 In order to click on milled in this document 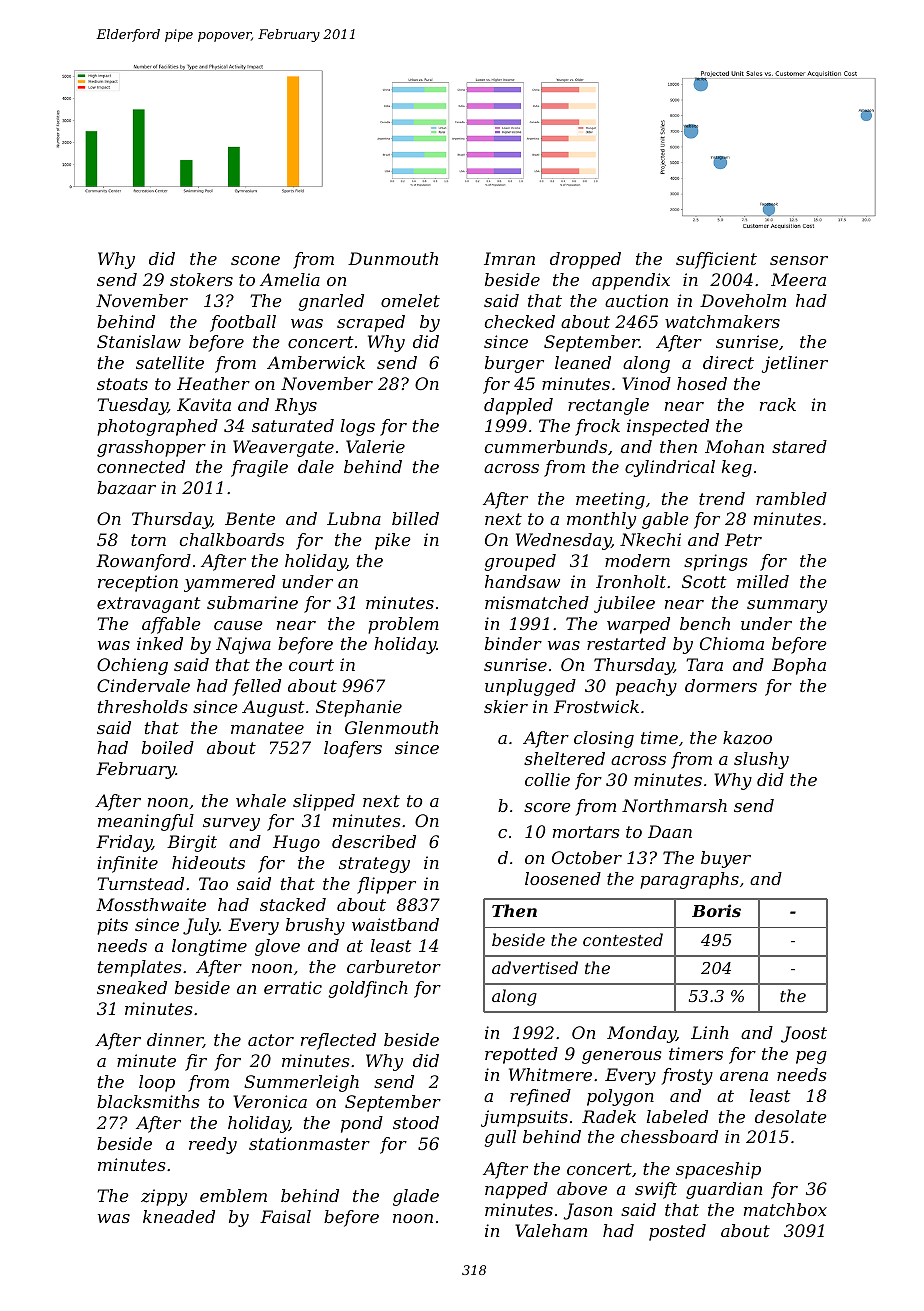, I will do `click(763, 581)`.
